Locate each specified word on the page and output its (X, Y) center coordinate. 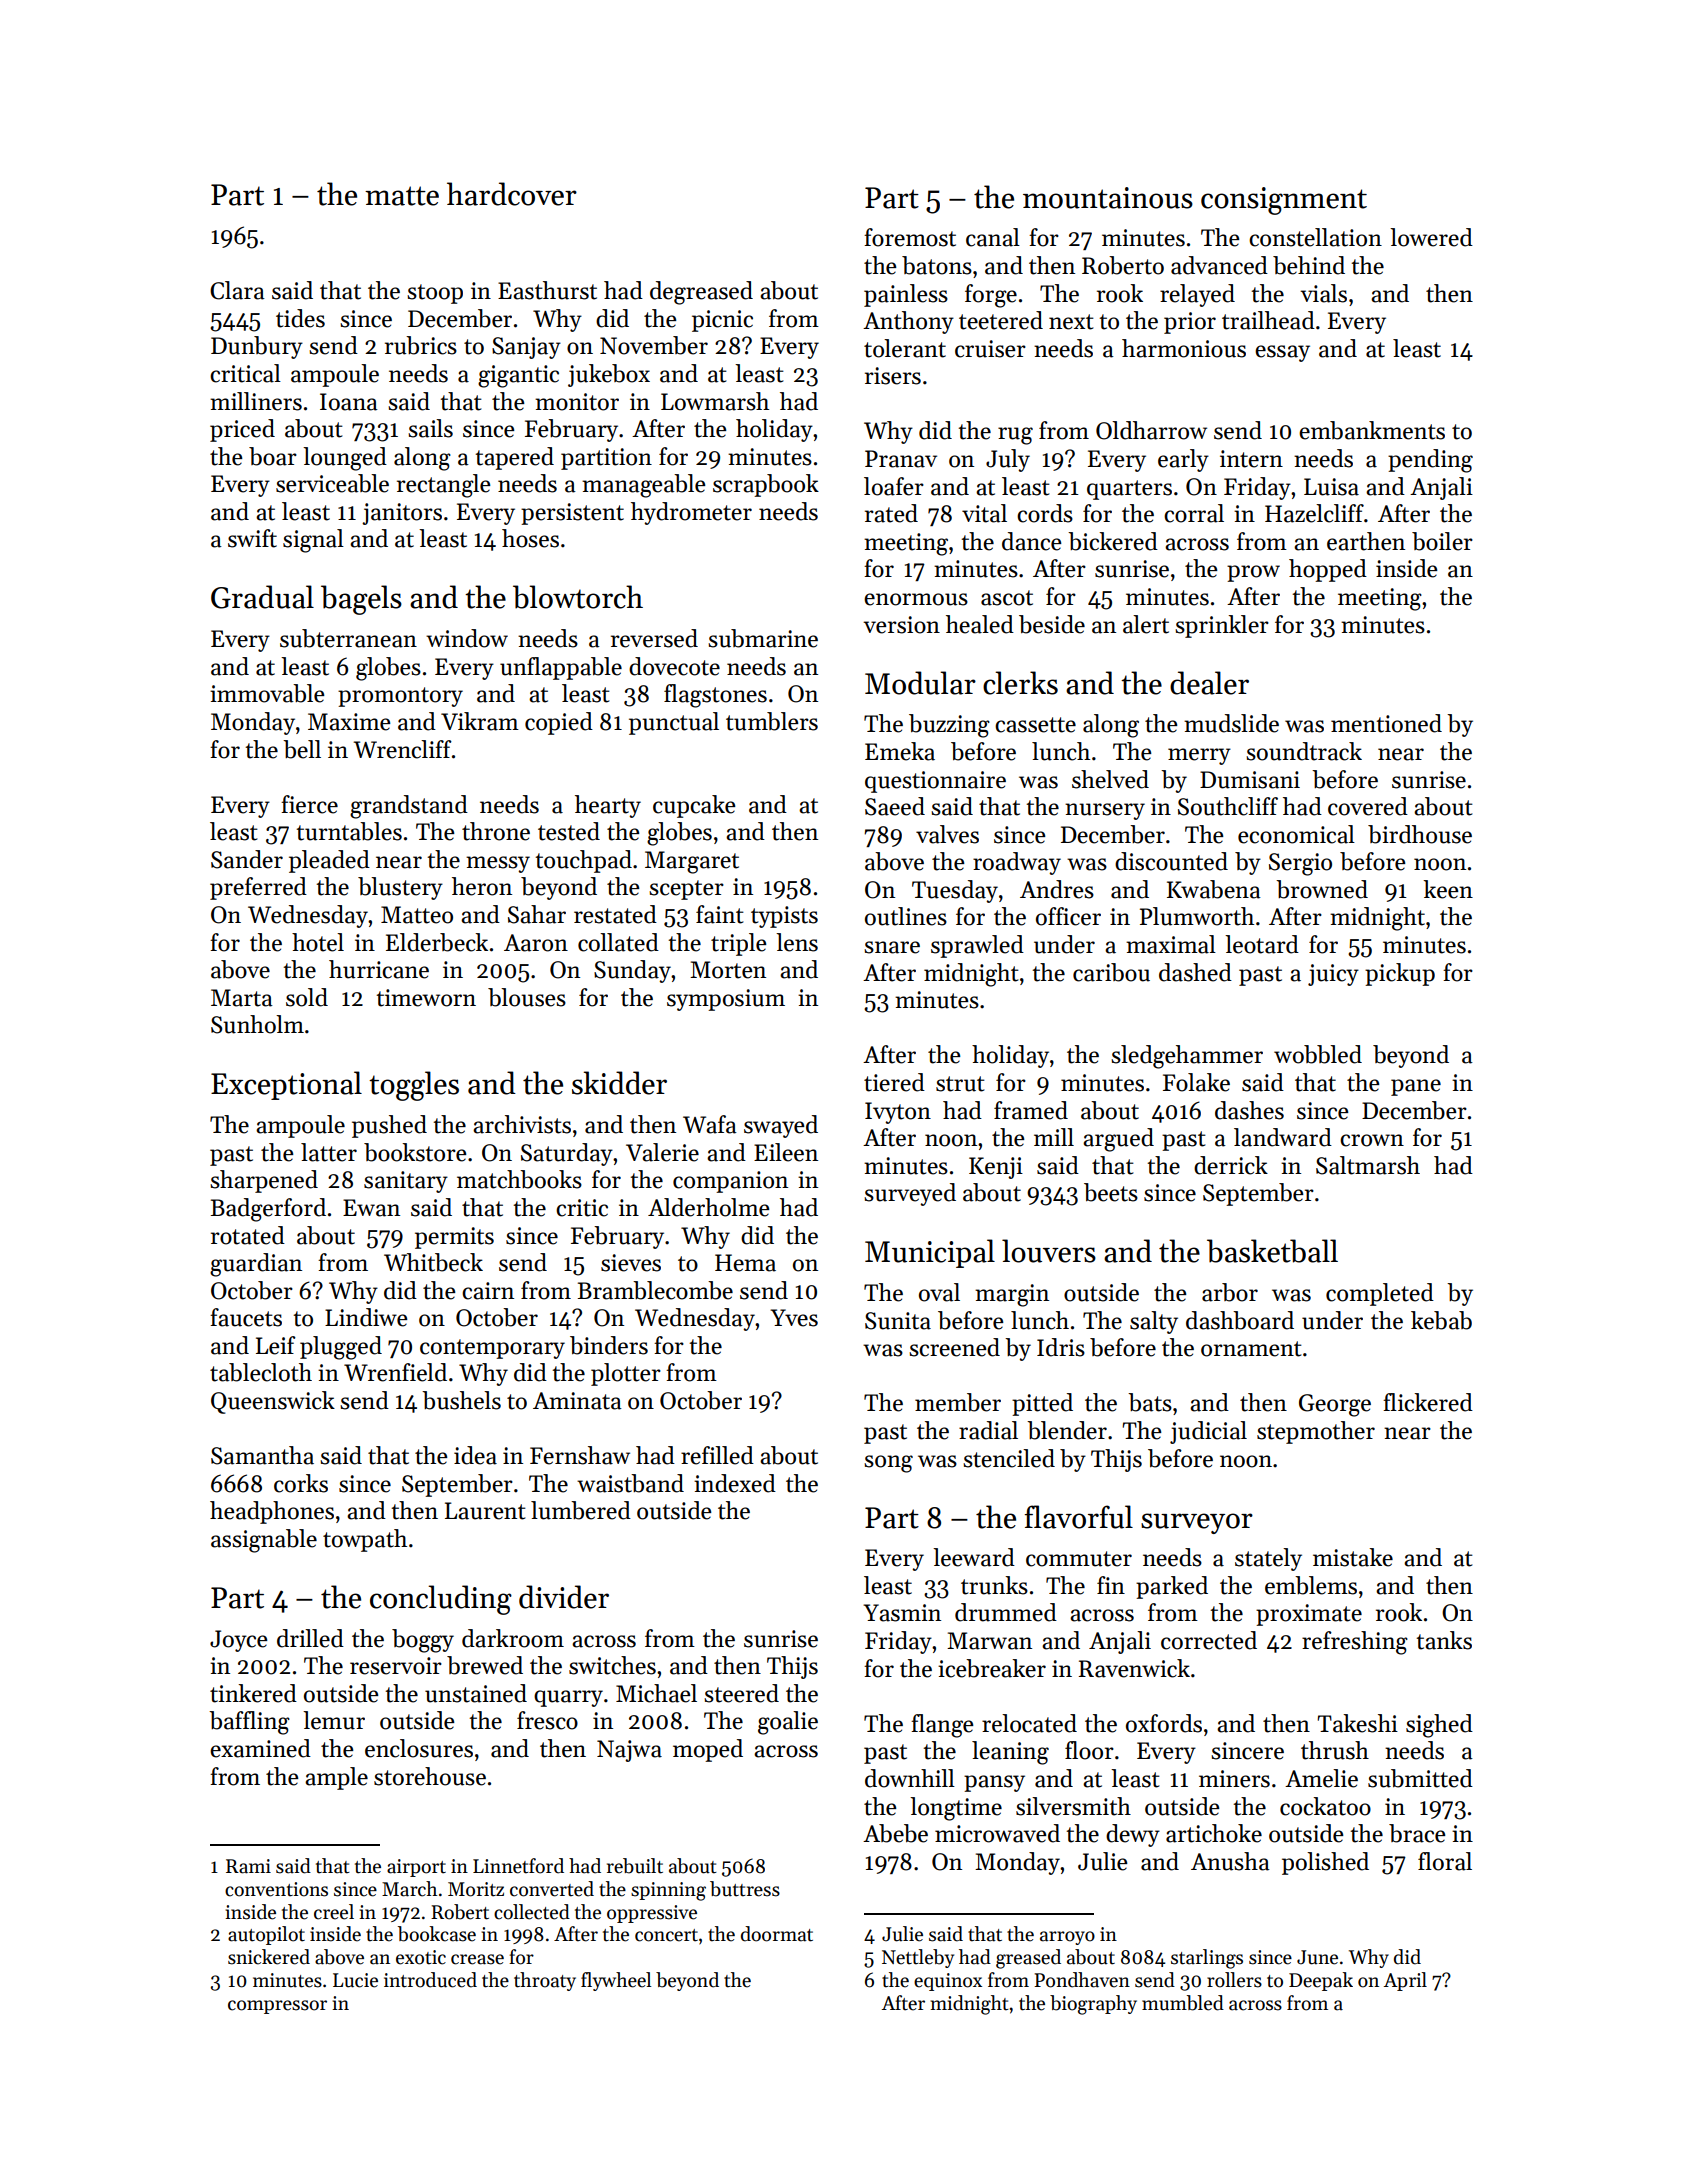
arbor (1230, 1292)
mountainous (1108, 198)
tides (300, 318)
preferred (258, 888)
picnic (722, 321)
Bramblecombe (655, 1290)
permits (454, 1238)
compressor (277, 2007)
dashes (1249, 1110)
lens (797, 942)
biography (1093, 2005)
